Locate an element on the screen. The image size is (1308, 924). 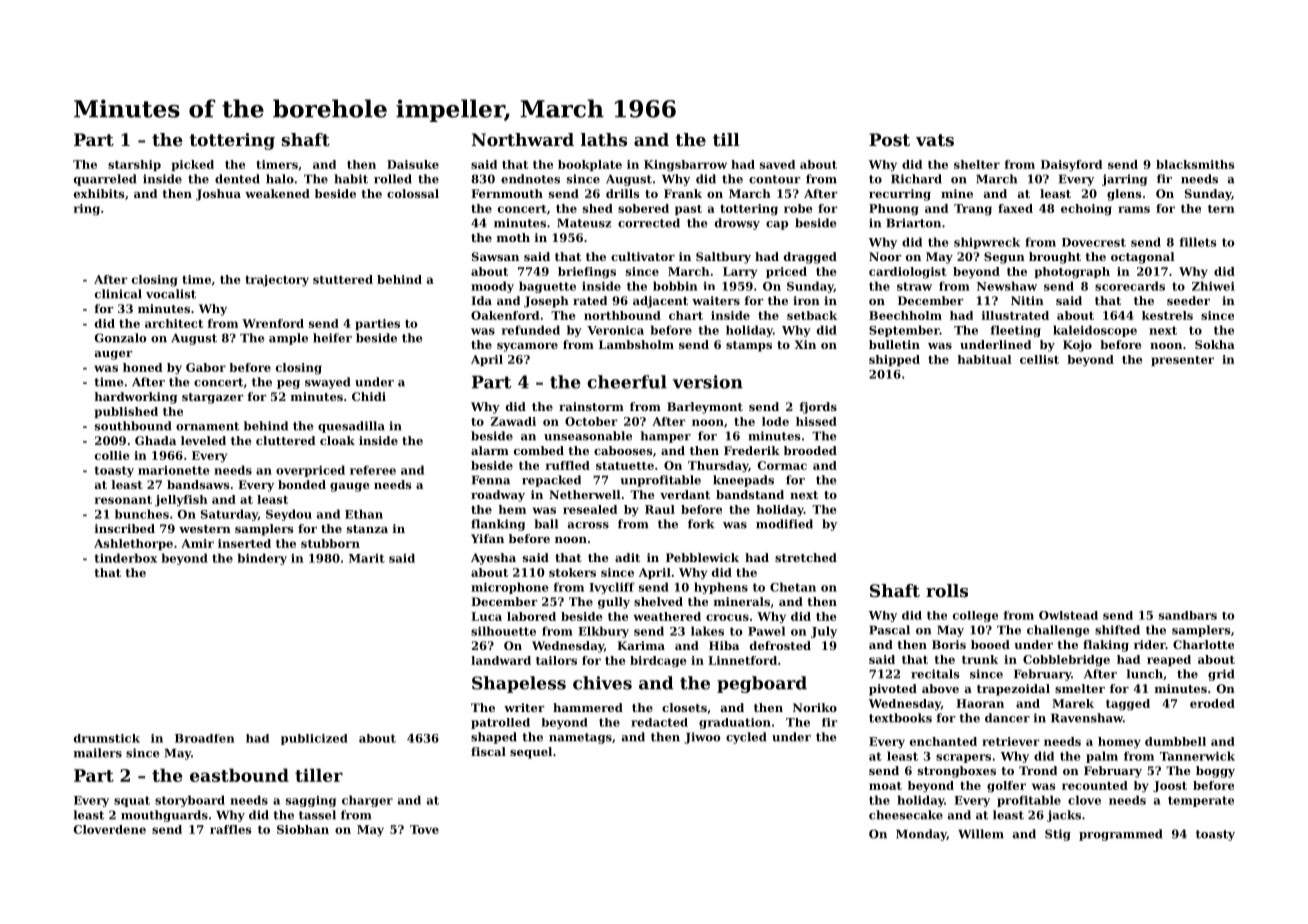
stuttered is located at coordinates (343, 279).
